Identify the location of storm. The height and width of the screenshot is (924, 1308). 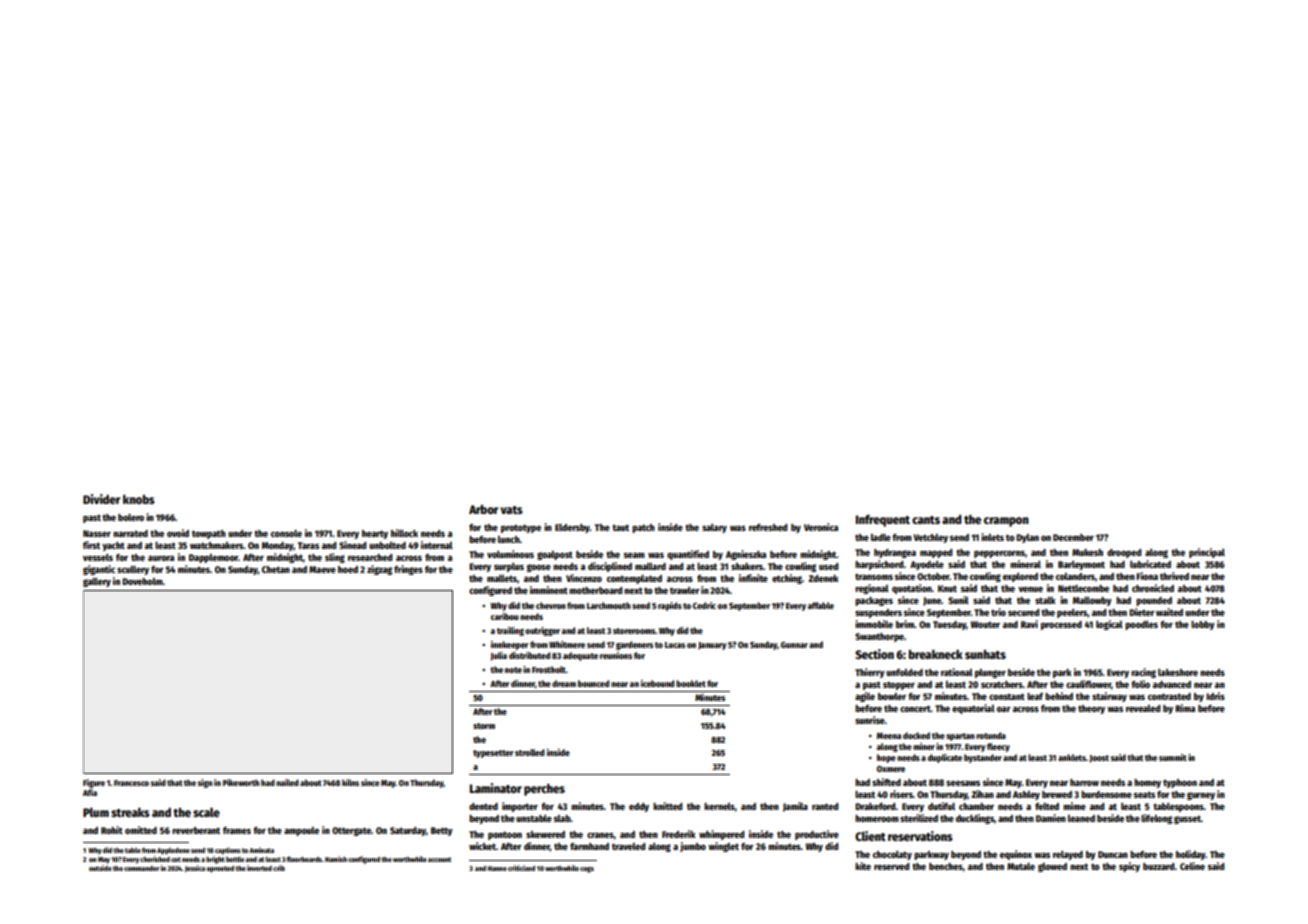
(484, 726).
